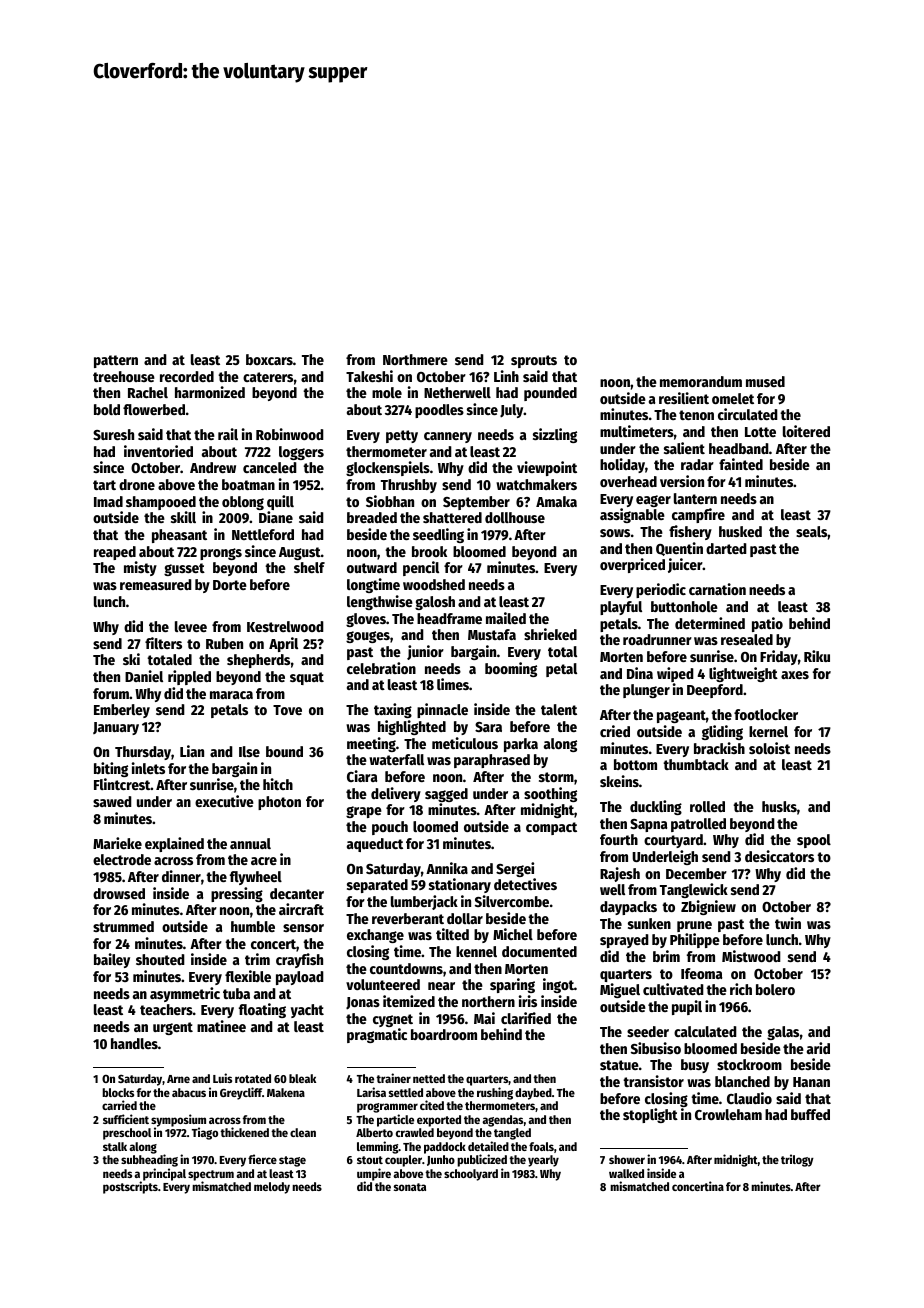 The image size is (924, 1308). I want to click on yearly, so click(543, 1161).
